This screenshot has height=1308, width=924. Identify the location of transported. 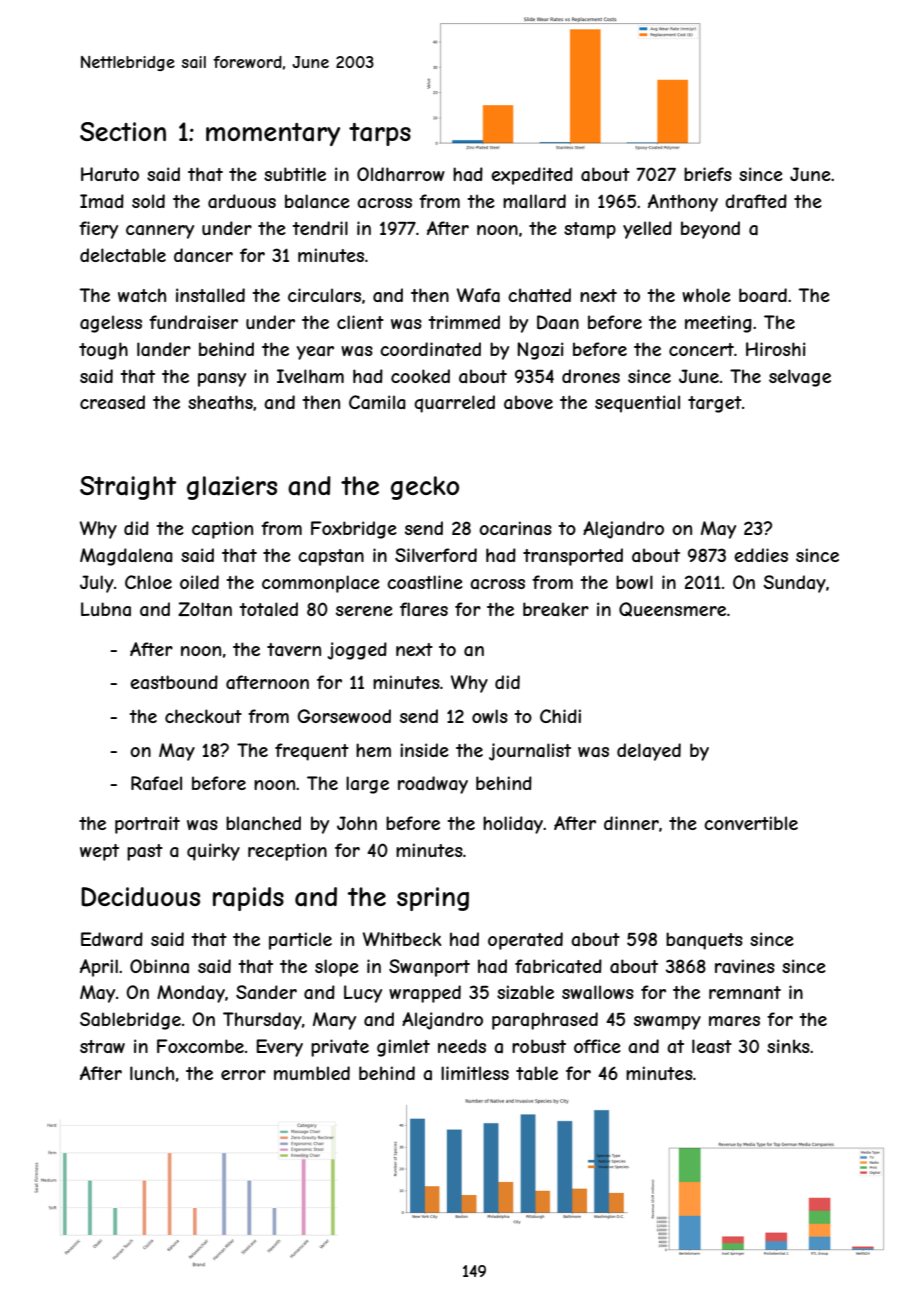
(573, 557).
